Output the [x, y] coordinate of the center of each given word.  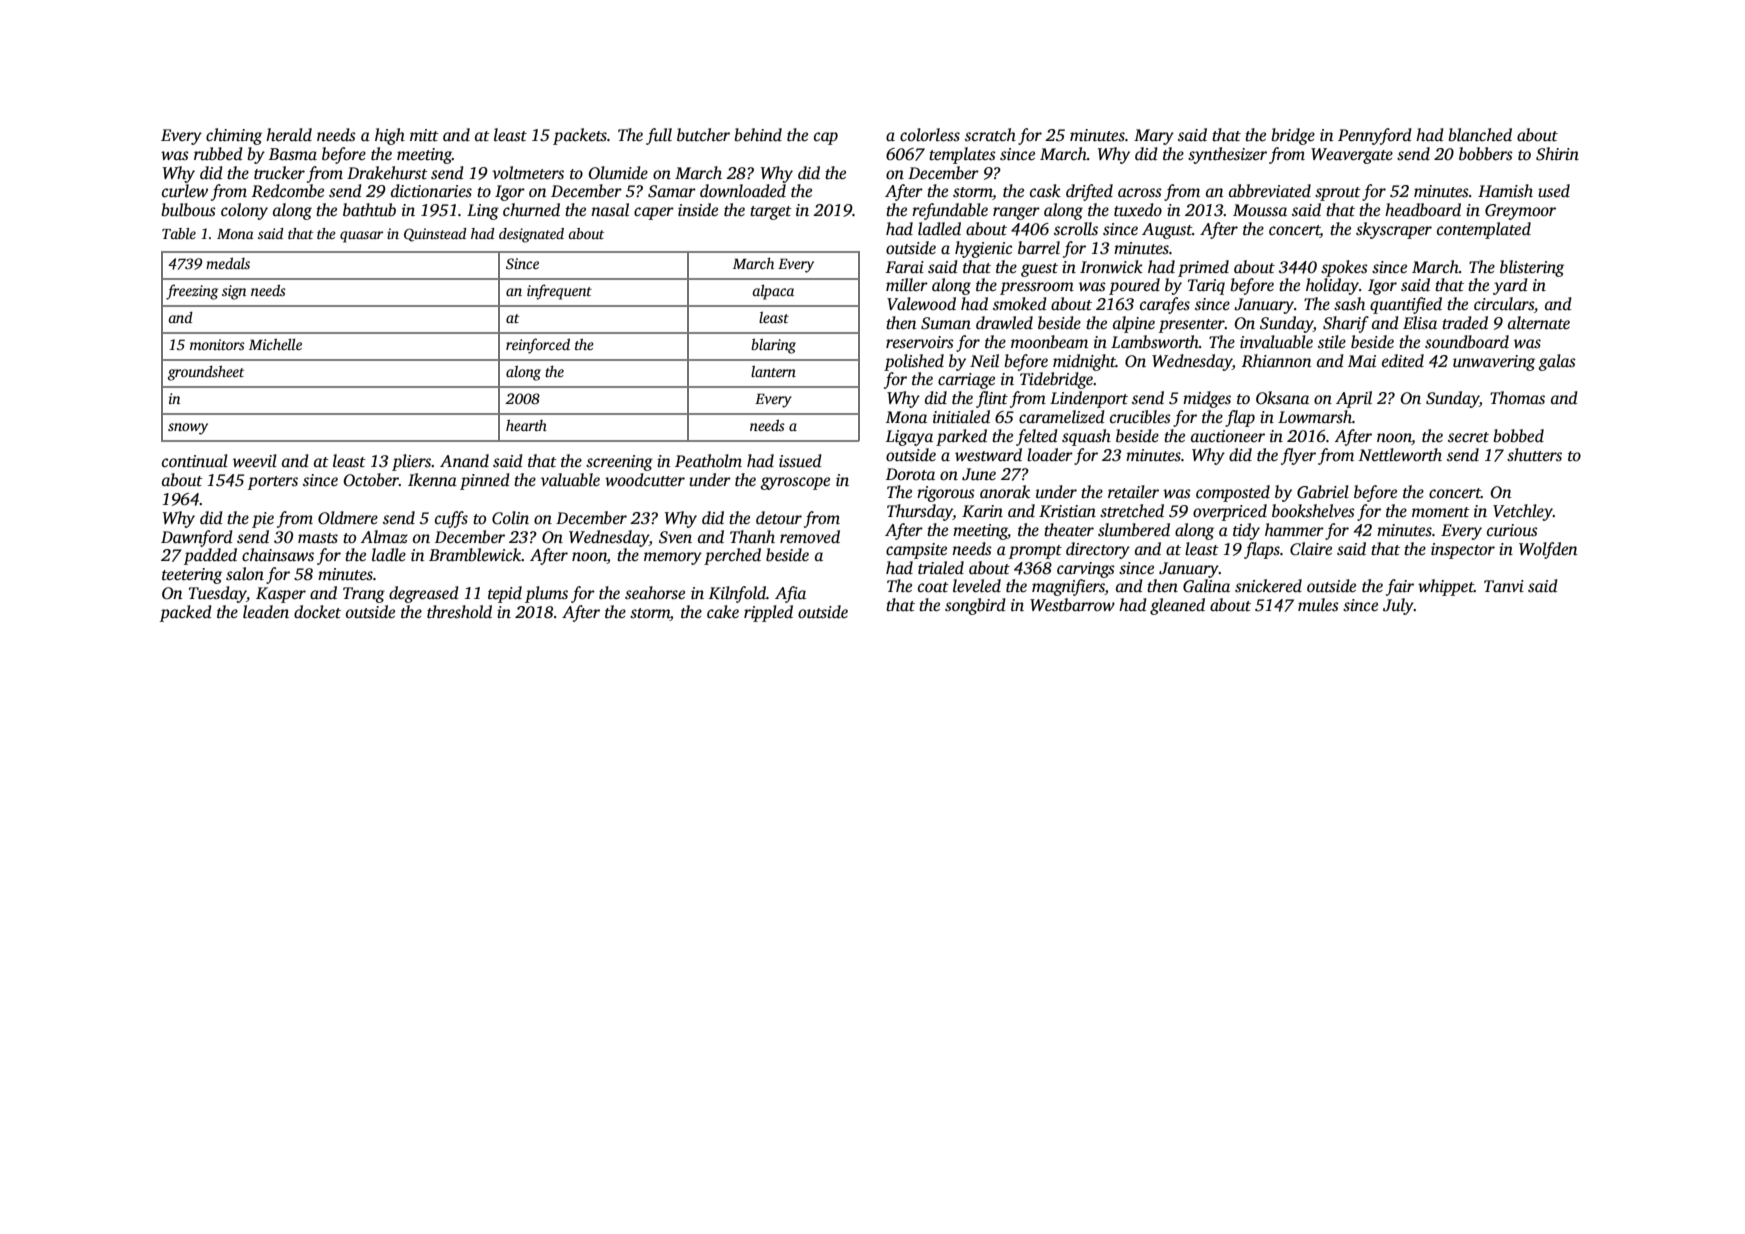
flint [992, 399]
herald [289, 135]
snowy [188, 429]
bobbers [1486, 154]
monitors [217, 344]
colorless [930, 135]
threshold [459, 612]
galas [1557, 362]
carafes [1165, 305]
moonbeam [1049, 342]
